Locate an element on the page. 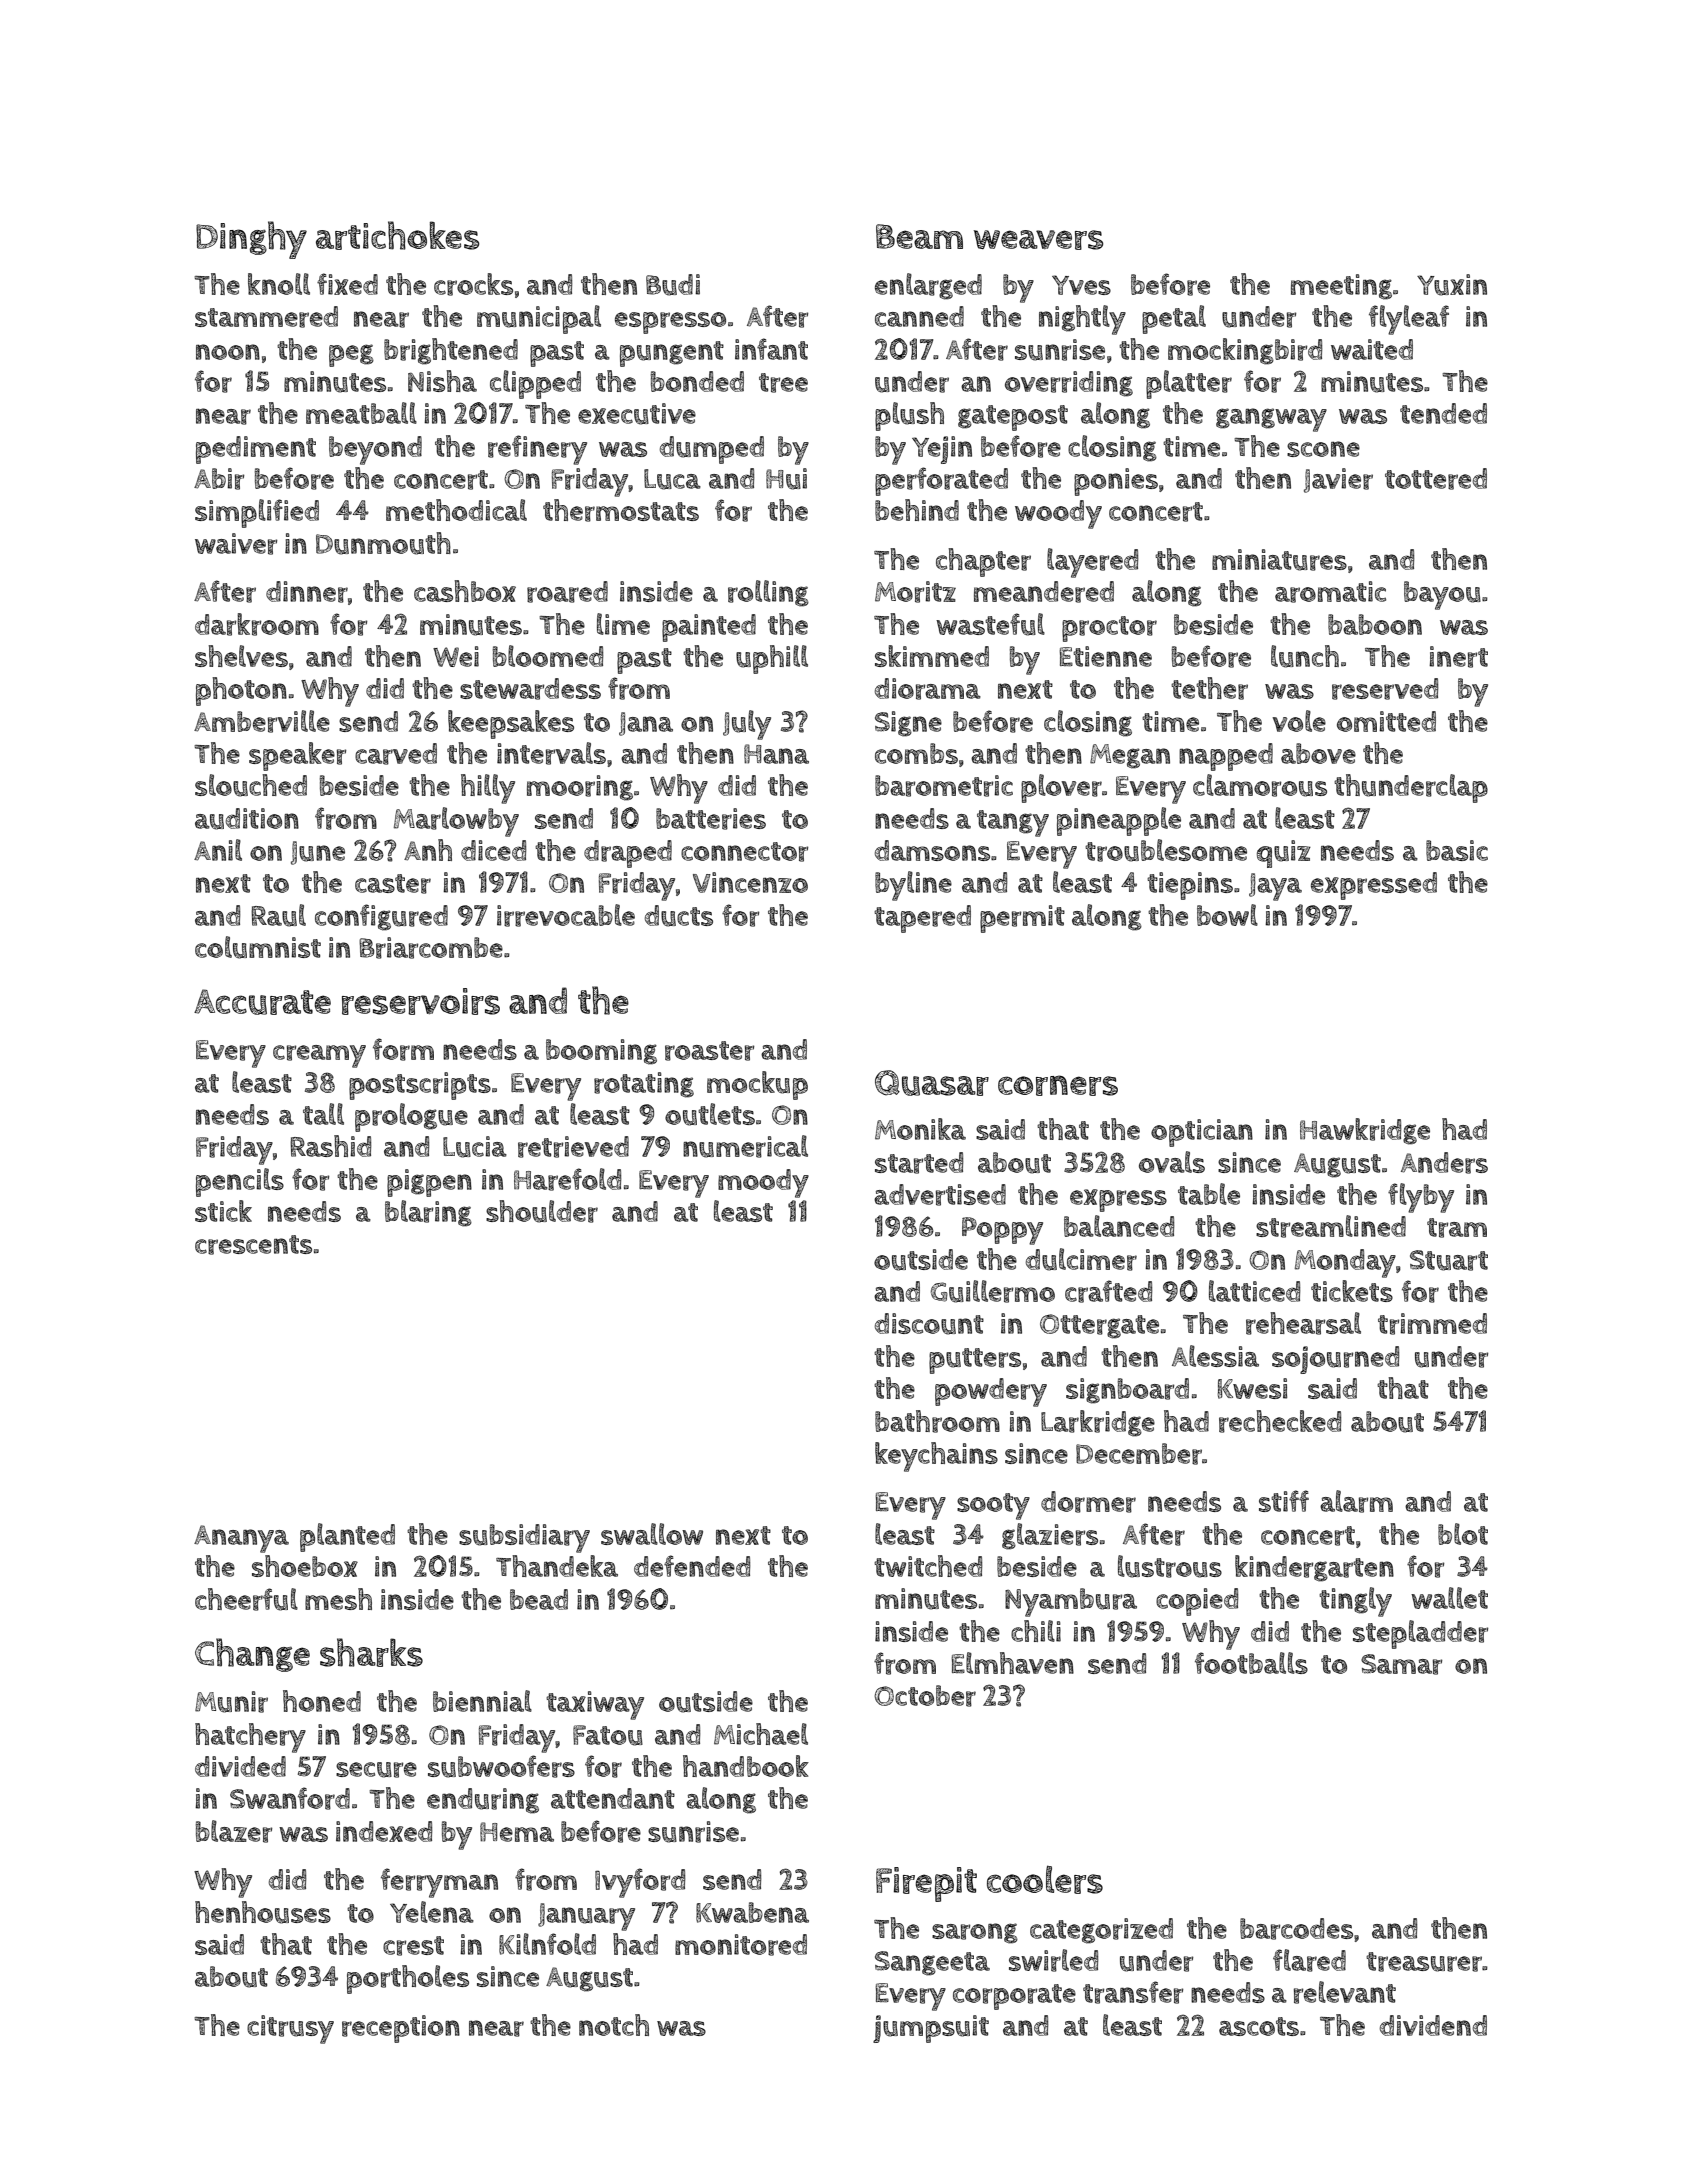  Rashid is located at coordinates (331, 1146).
